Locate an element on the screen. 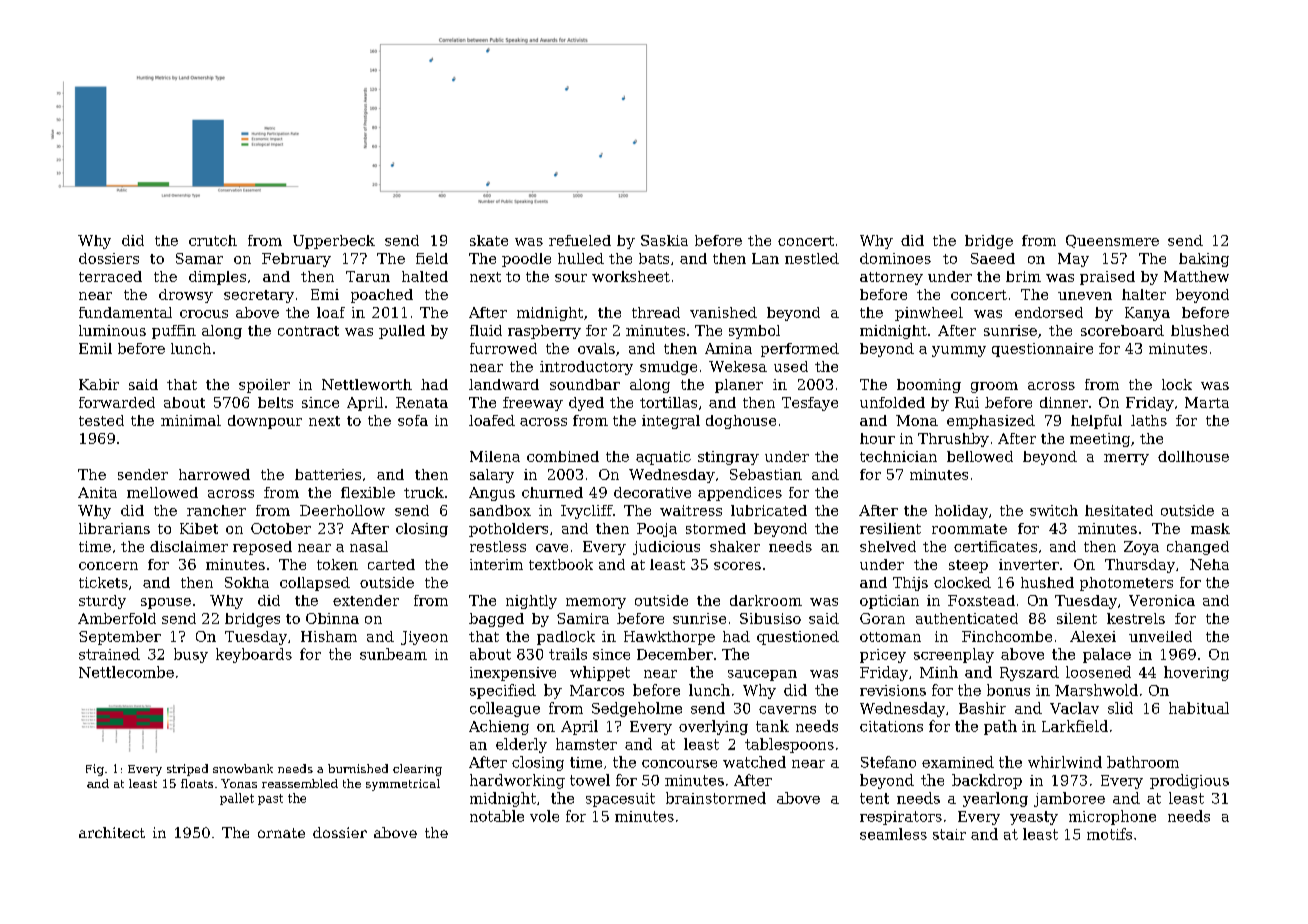 The image size is (1308, 924). salary is located at coordinates (492, 476).
